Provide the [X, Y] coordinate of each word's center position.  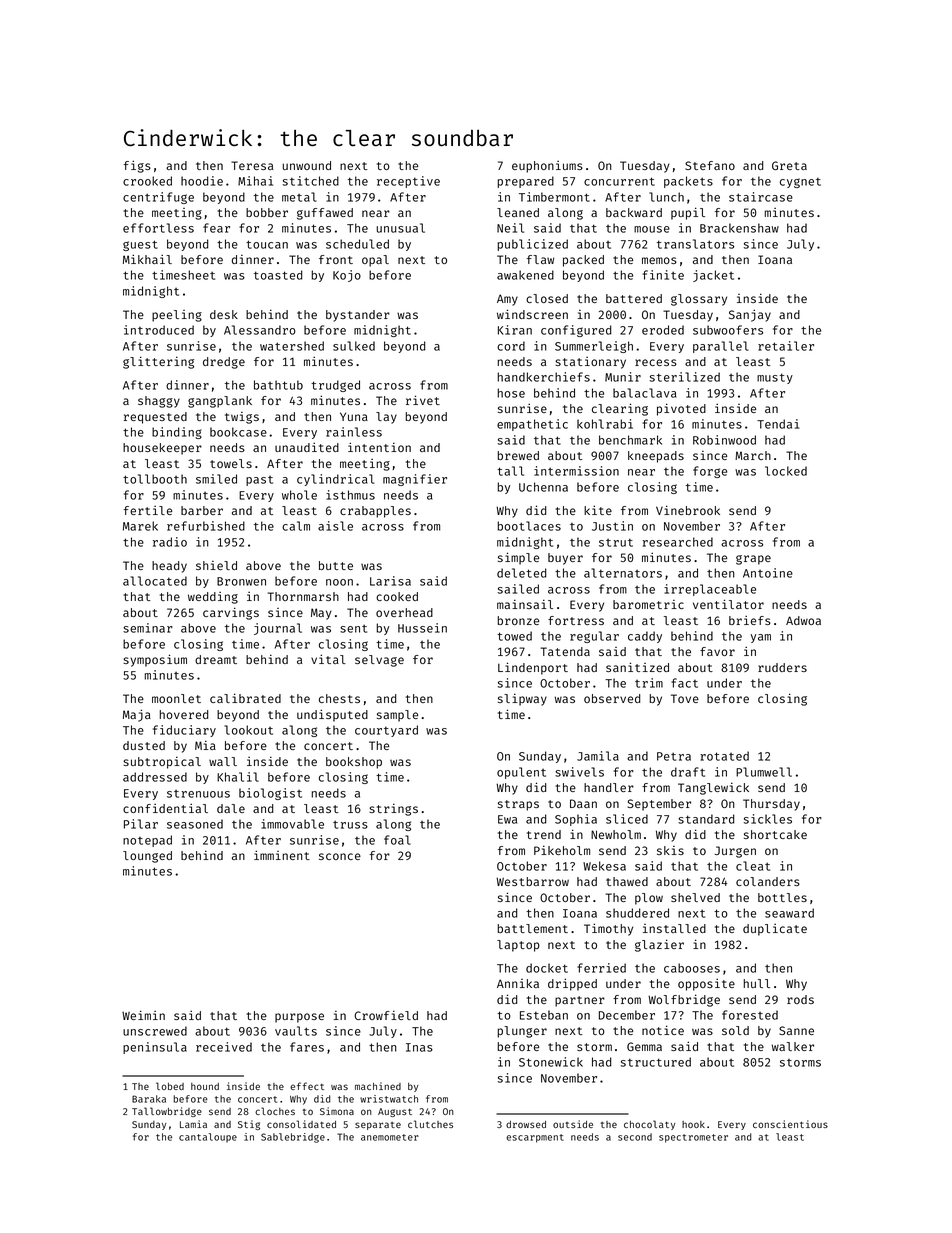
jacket [713, 276]
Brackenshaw [739, 228]
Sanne [796, 1030]
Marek [140, 526]
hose [511, 393]
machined [378, 1086]
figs [137, 166]
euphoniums [547, 167]
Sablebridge [293, 1138]
